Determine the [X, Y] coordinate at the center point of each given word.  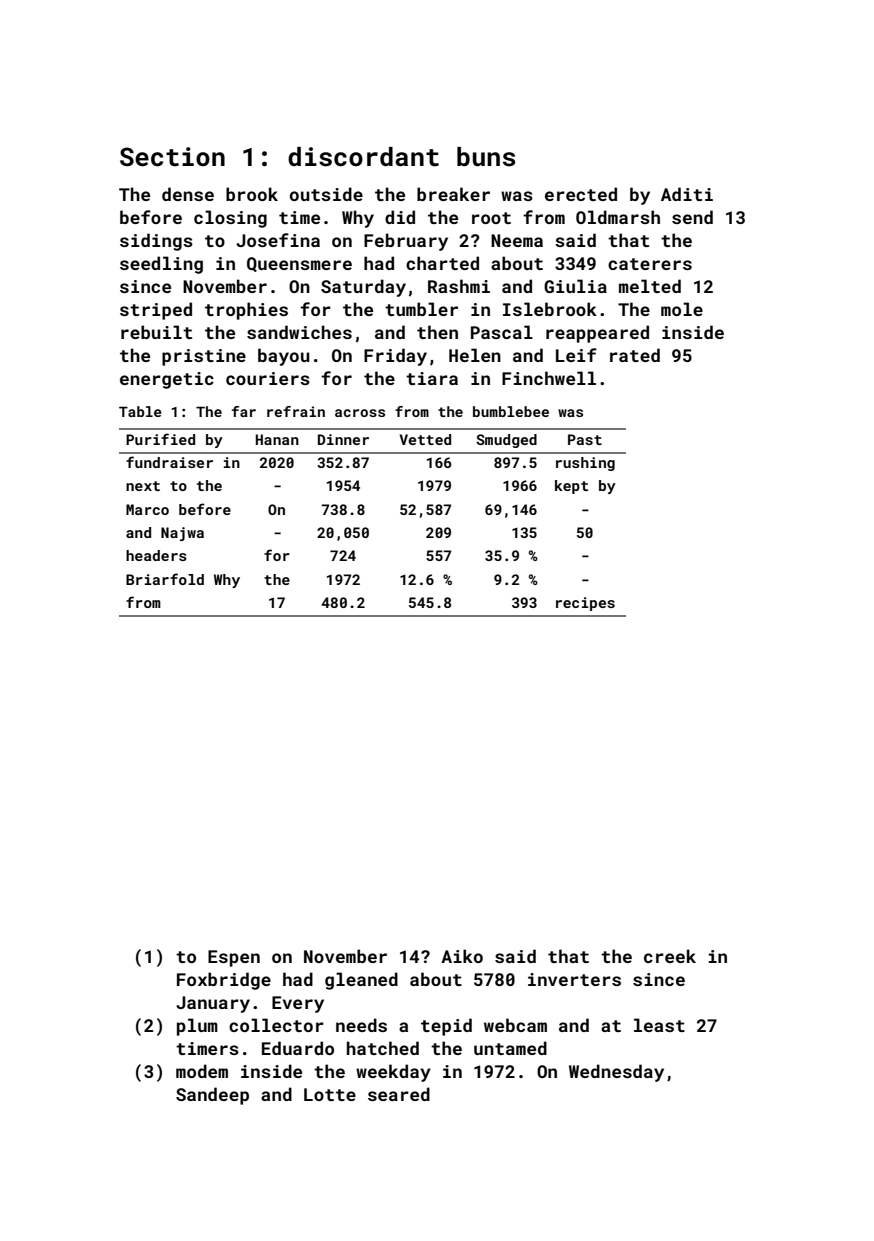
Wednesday [616, 1073]
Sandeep [212, 1096]
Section [172, 157]
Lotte [330, 1094]
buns [486, 157]
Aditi [687, 194]
